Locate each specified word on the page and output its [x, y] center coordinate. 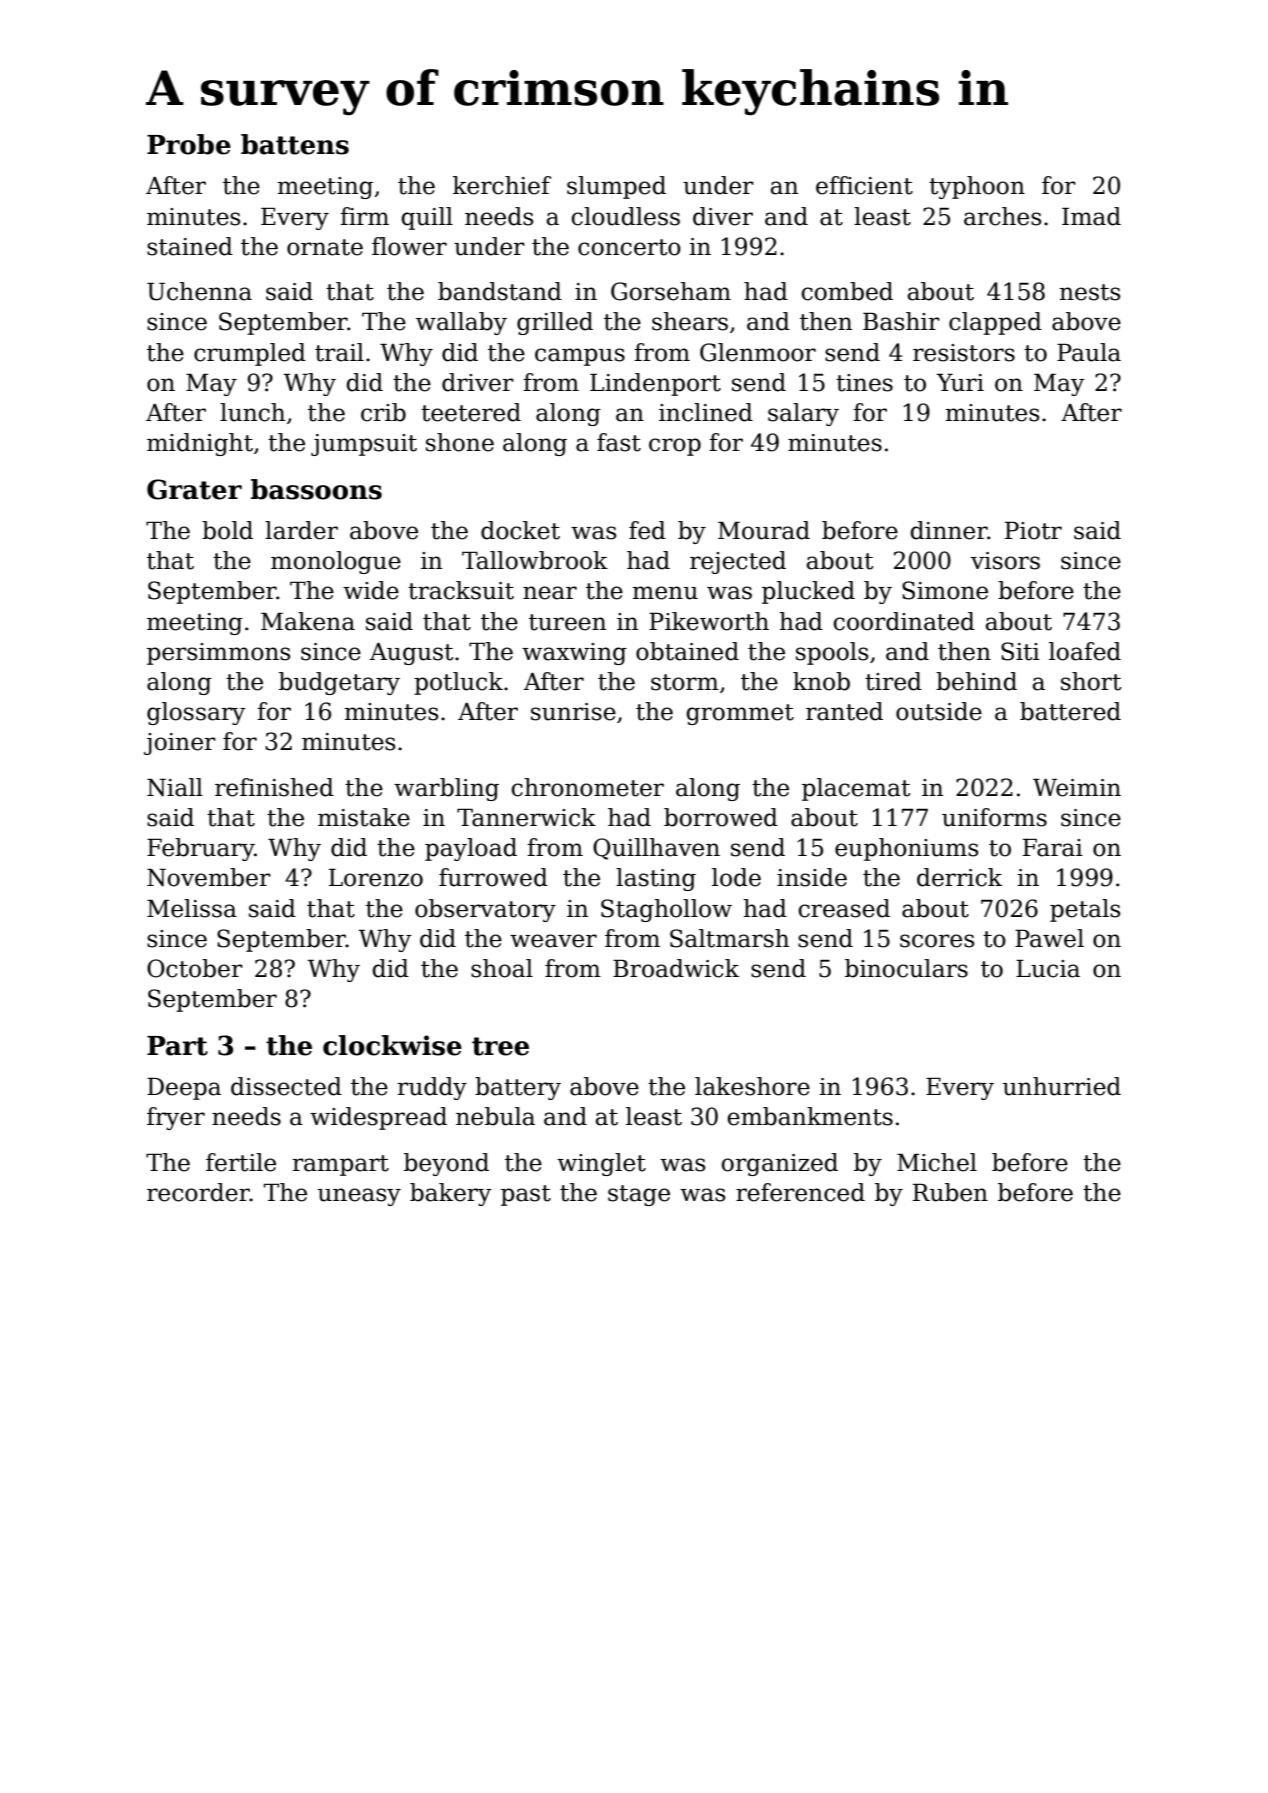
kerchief [502, 185]
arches [1002, 216]
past [526, 1195]
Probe [189, 144]
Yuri [960, 383]
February [200, 849]
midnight [200, 444]
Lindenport [655, 384]
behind [976, 681]
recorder [198, 1192]
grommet [740, 714]
